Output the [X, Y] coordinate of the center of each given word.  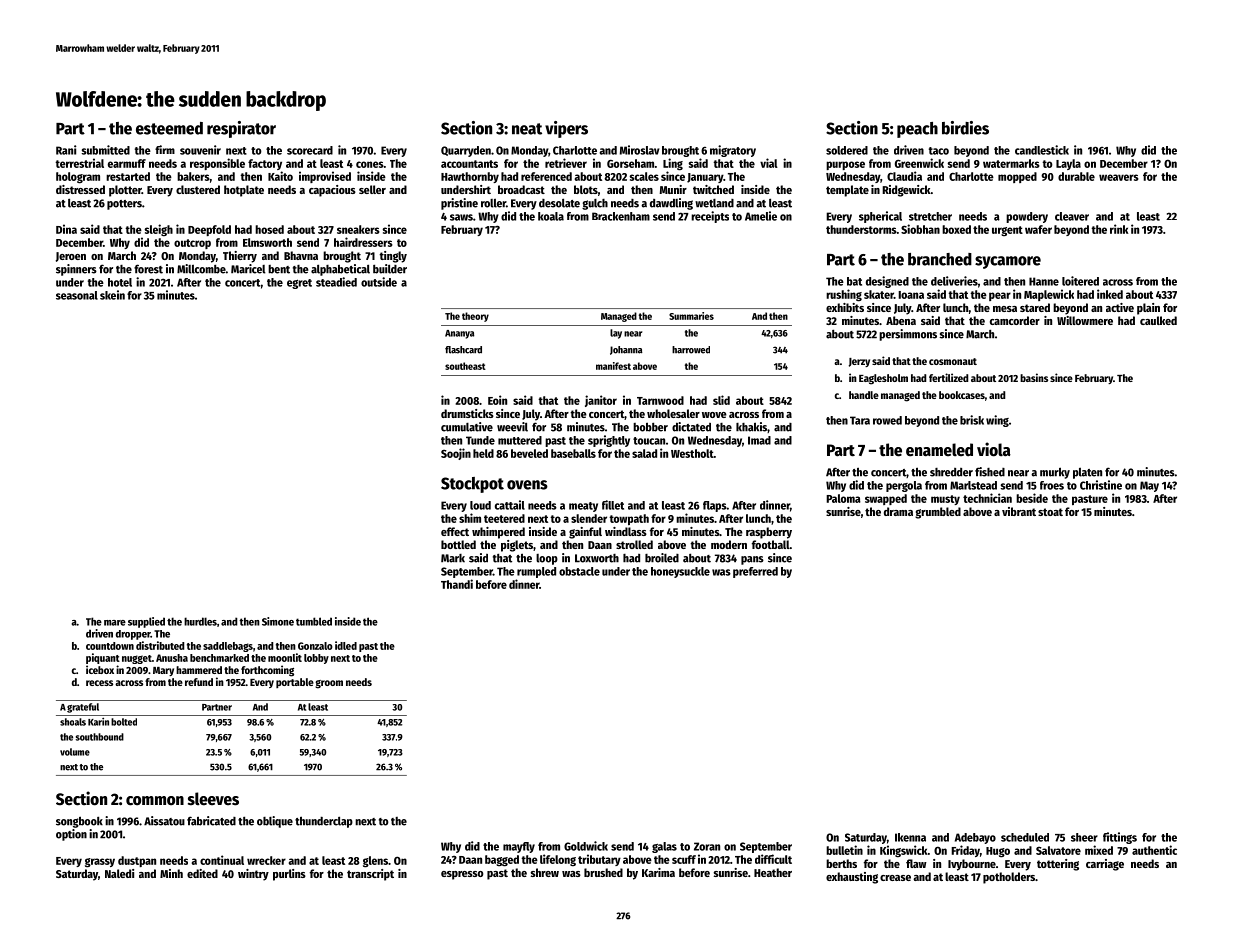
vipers [566, 129]
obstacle [579, 571]
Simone [278, 621]
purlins [289, 875]
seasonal [77, 295]
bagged [502, 861]
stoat [1050, 512]
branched [940, 259]
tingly [393, 257]
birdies [965, 128]
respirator [241, 129]
